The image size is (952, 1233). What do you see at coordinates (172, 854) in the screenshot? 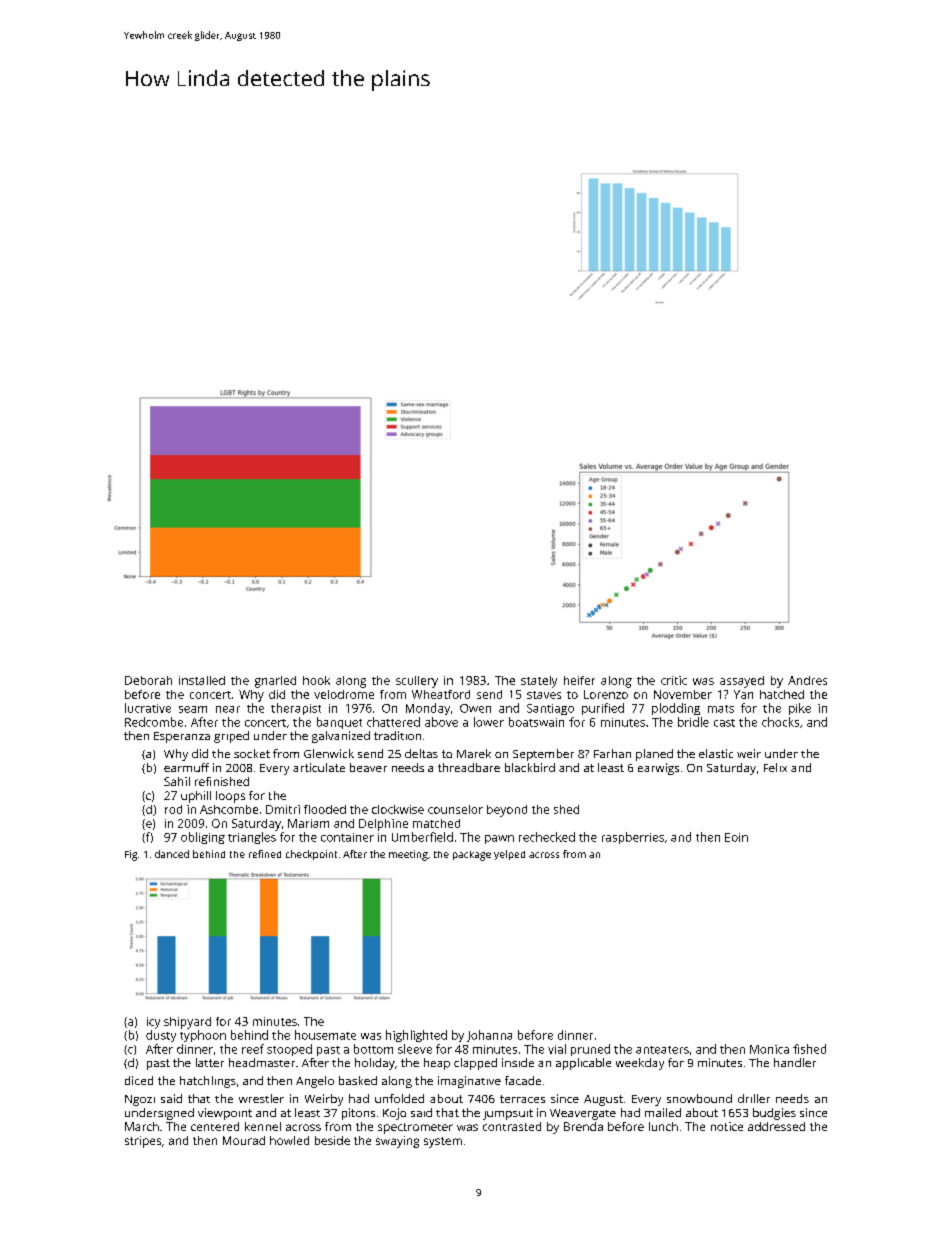
I see `danced` at bounding box center [172, 854].
